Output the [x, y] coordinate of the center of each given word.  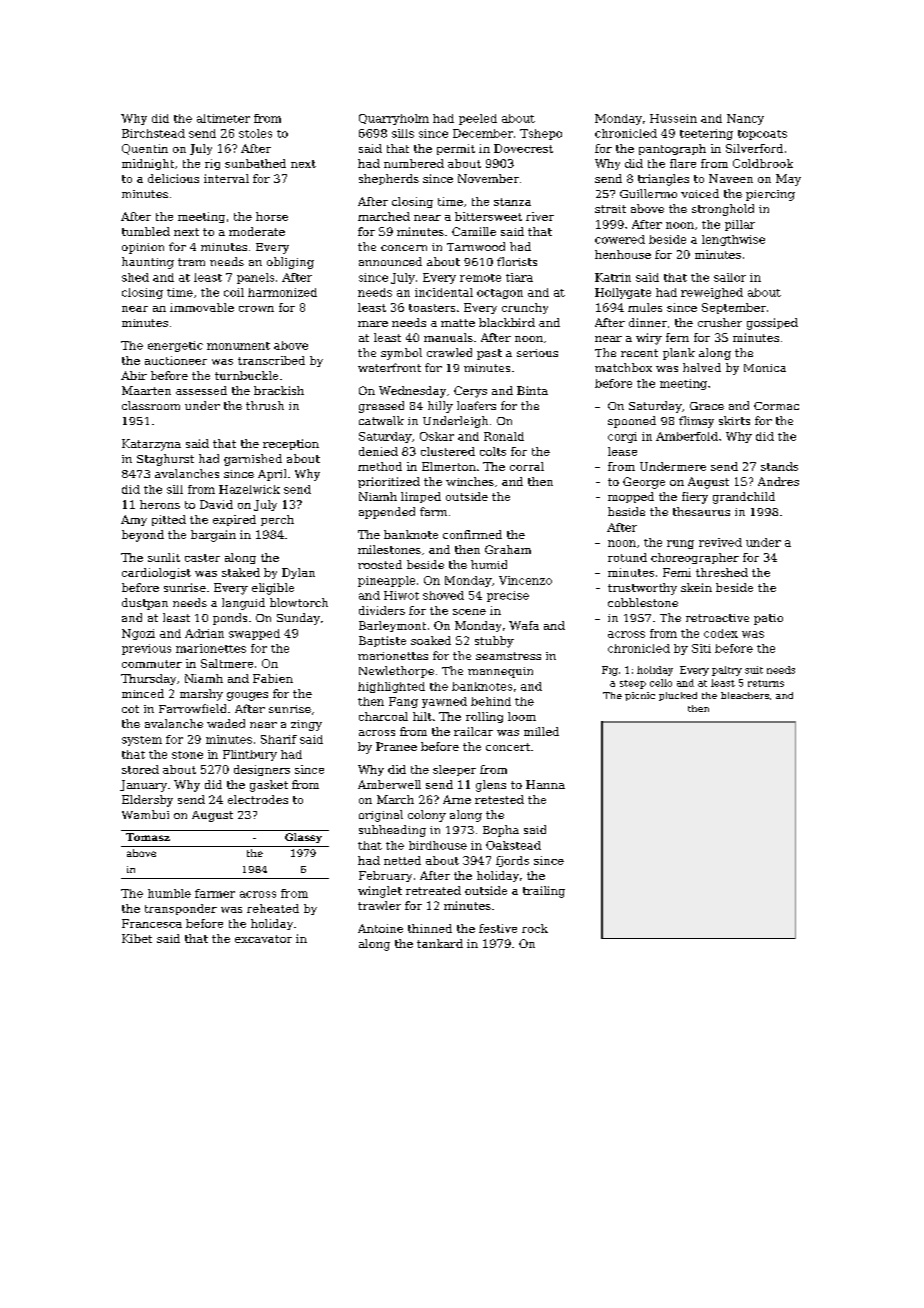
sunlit [164, 557]
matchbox [623, 367]
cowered [620, 239]
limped [421, 497]
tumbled [146, 231]
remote [480, 278]
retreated [433, 890]
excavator [263, 939]
